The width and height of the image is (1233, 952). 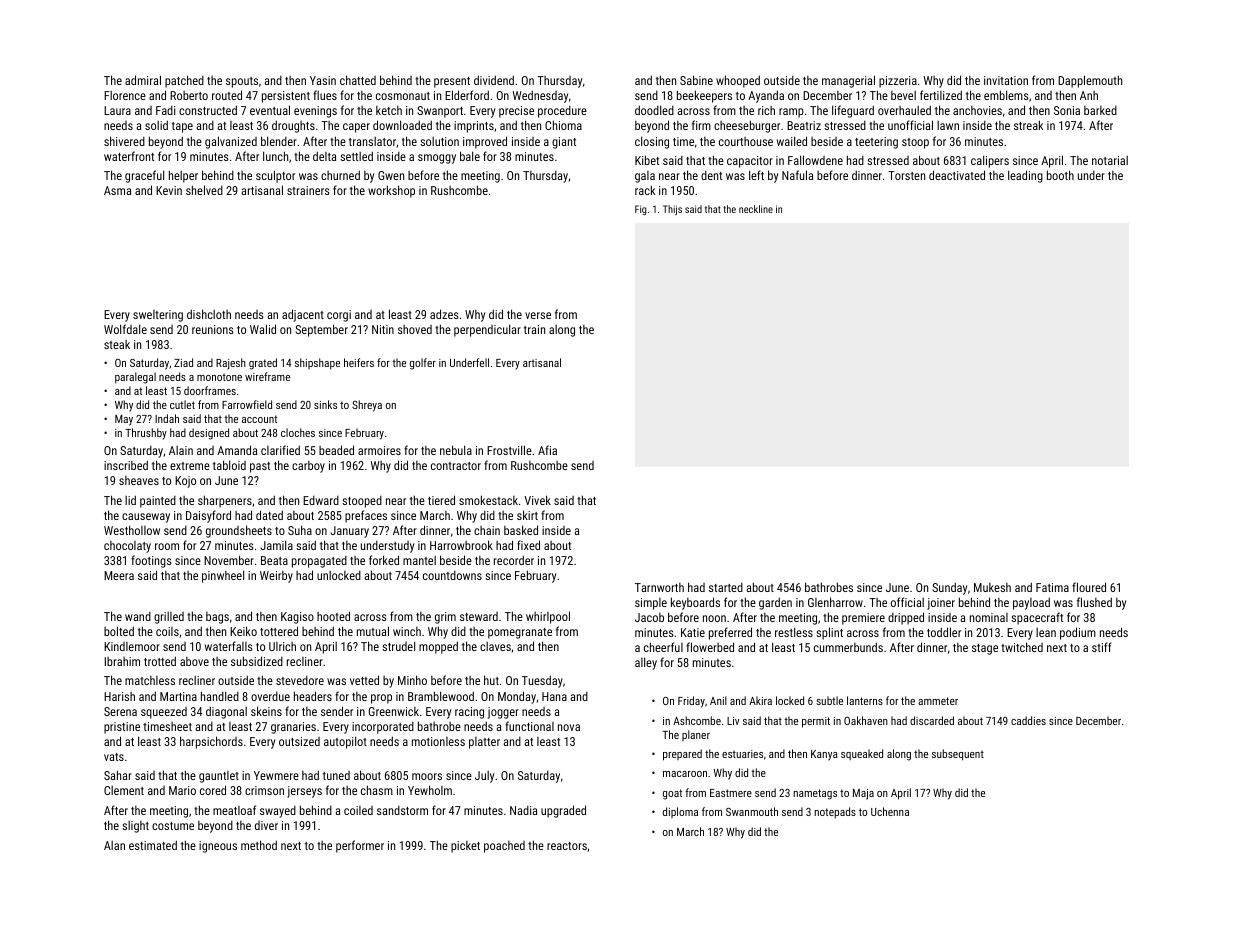 I want to click on Bramblewood, so click(x=441, y=696).
